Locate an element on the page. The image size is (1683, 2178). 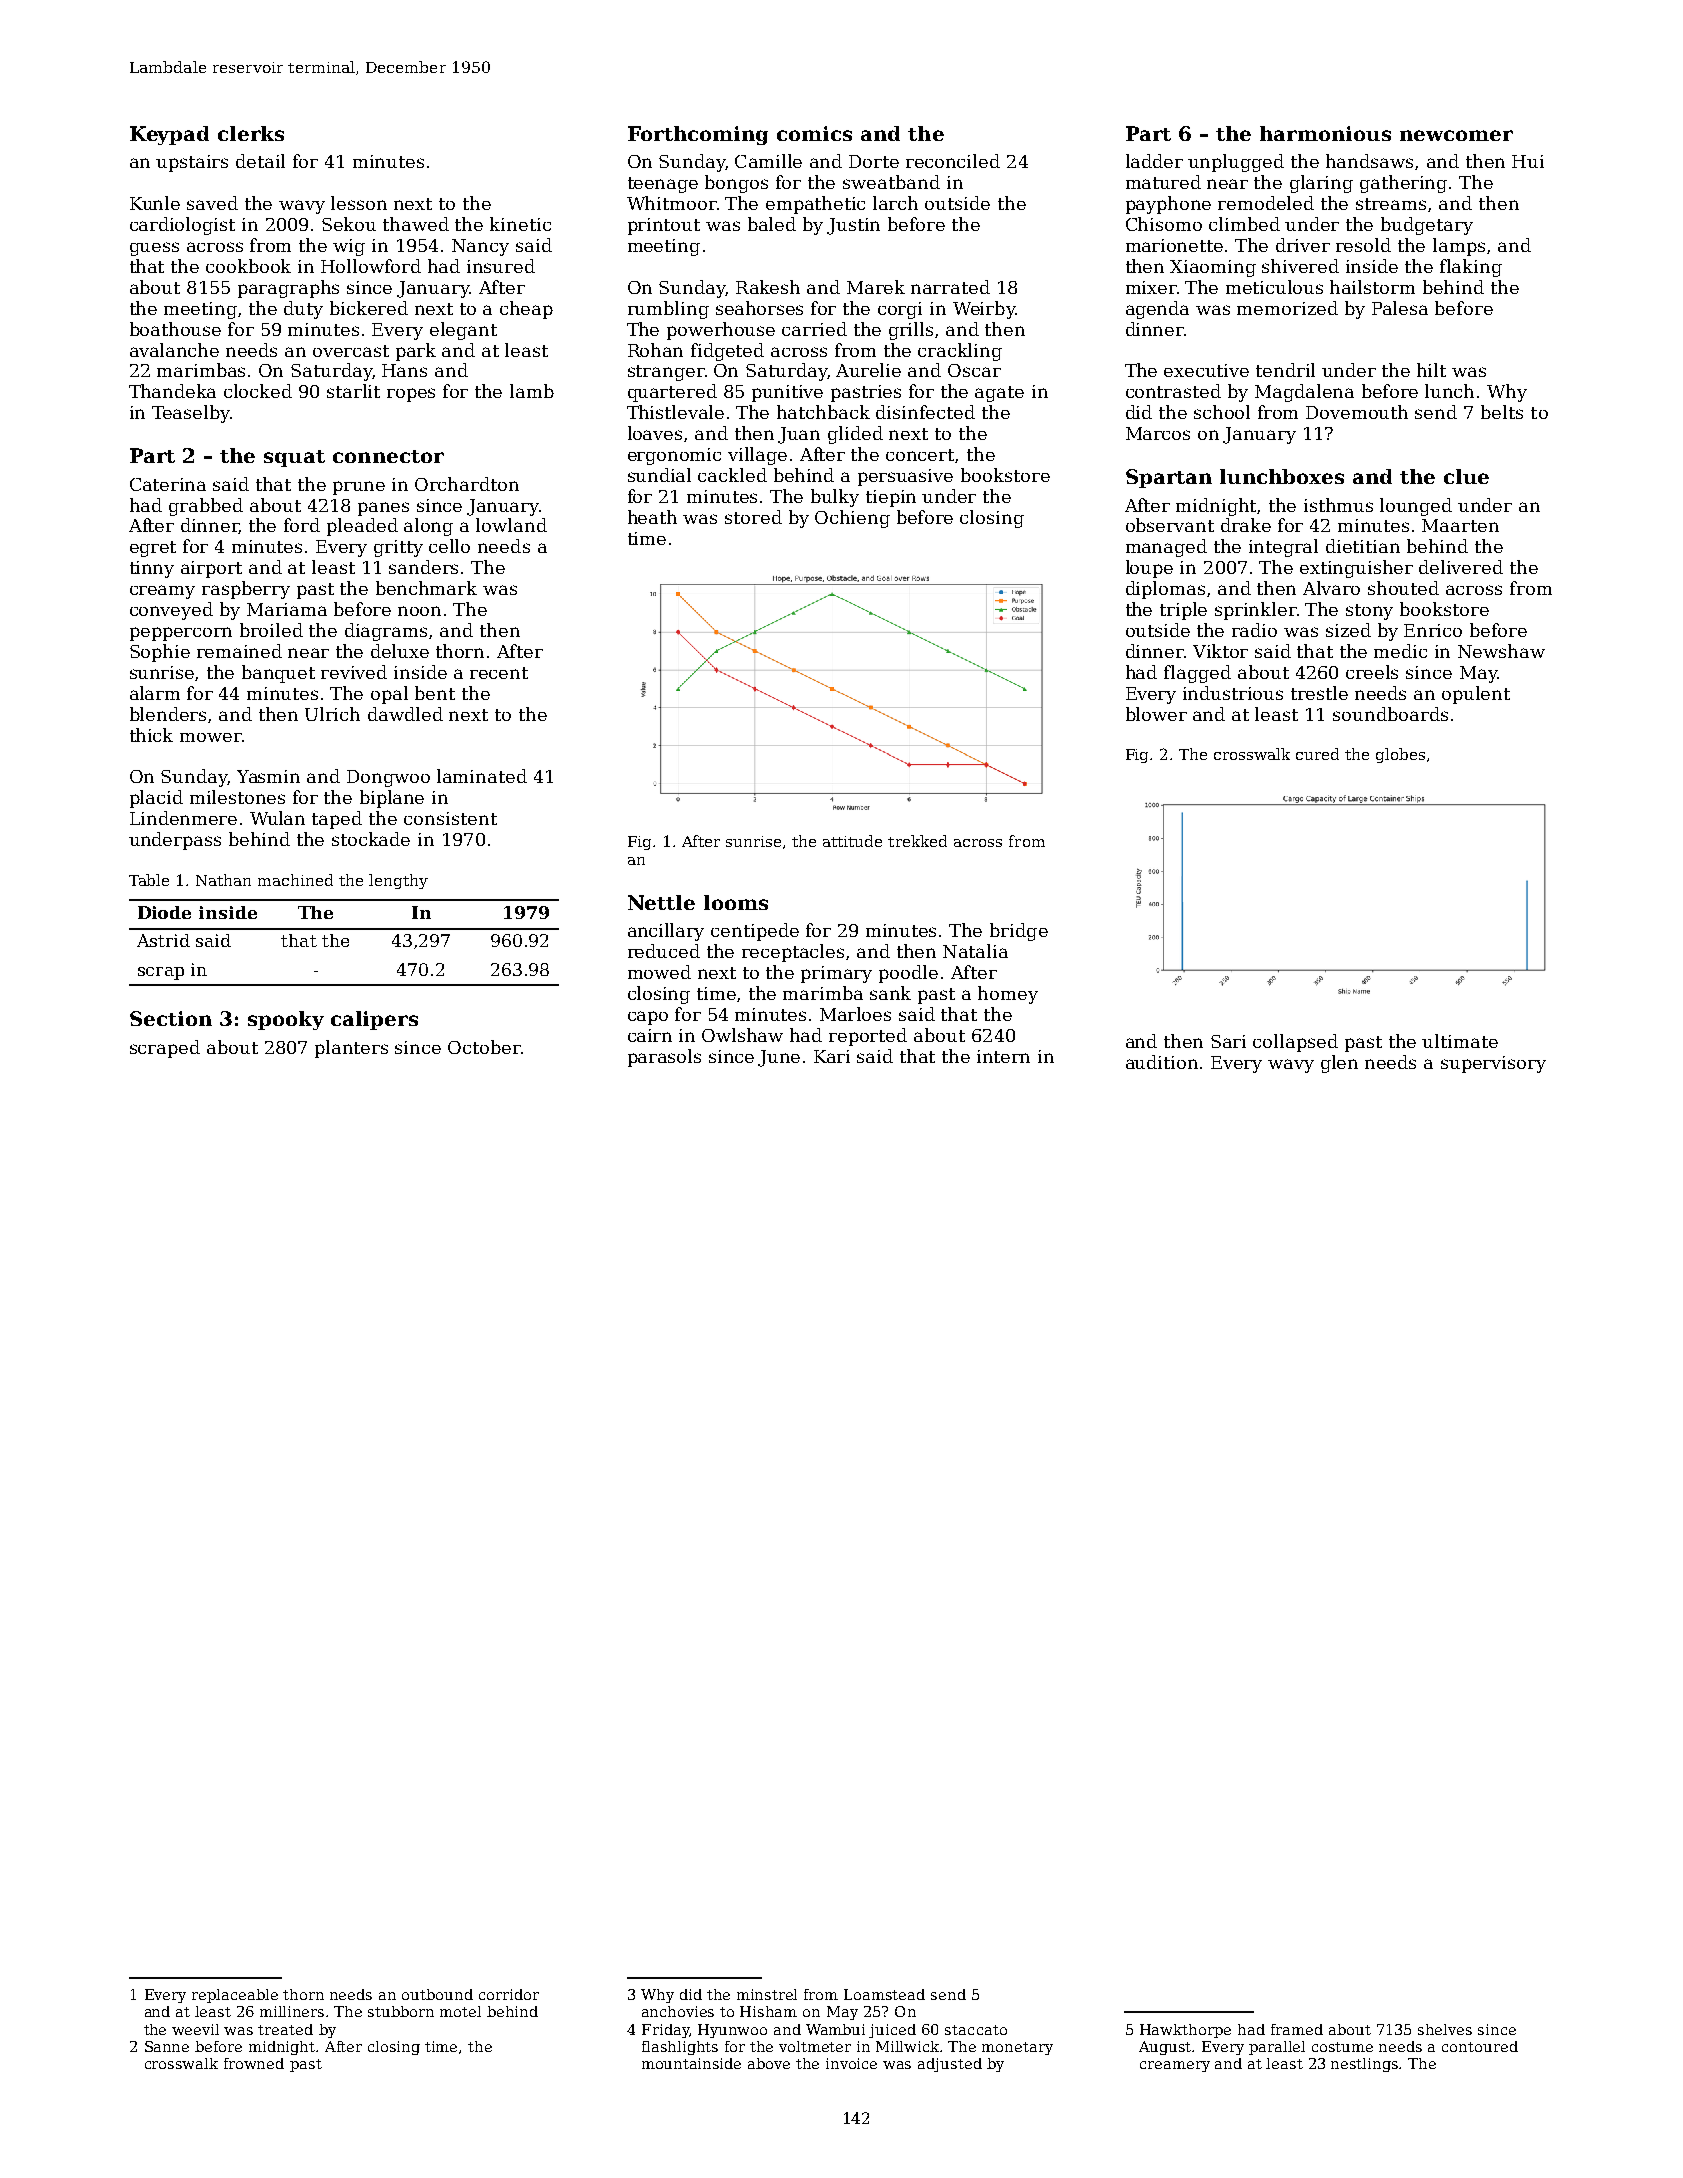
clerks is located at coordinates (251, 133).
